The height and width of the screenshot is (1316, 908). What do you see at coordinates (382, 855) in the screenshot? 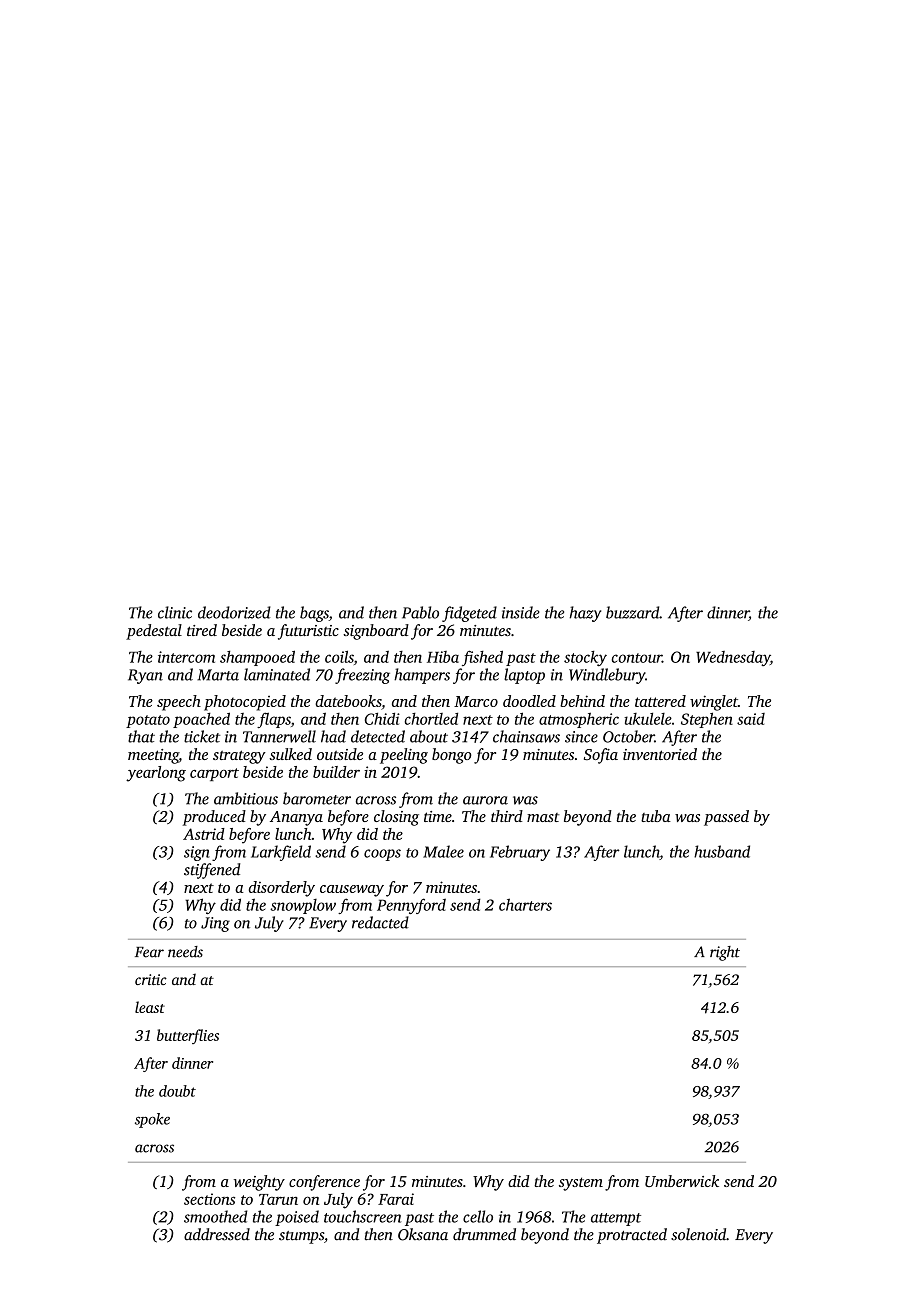
I see `coops` at bounding box center [382, 855].
